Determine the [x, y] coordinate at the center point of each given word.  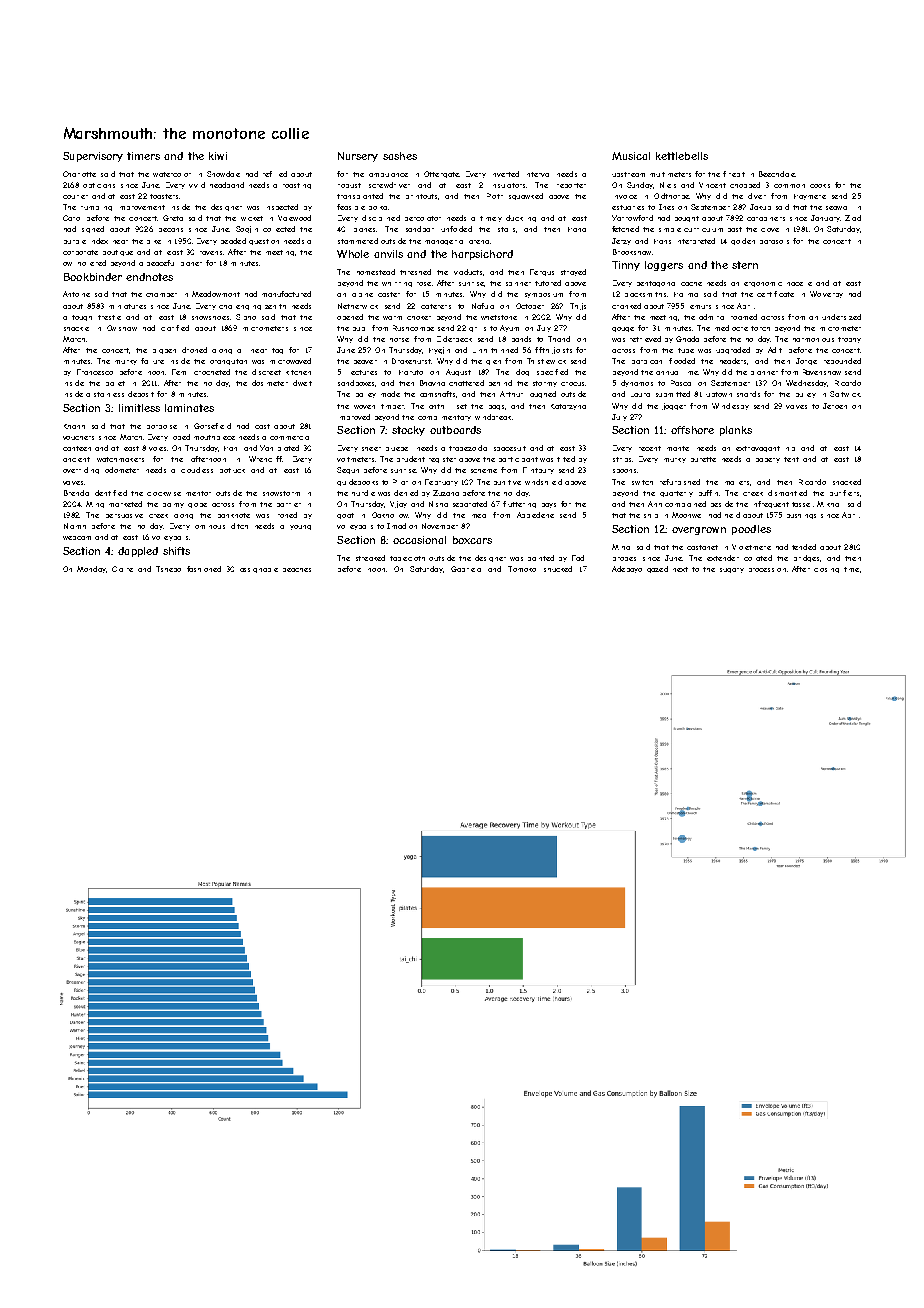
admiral [711, 317]
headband [227, 185]
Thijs [578, 306]
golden [743, 241]
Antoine [76, 294]
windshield [543, 482]
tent [791, 459]
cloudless [197, 470]
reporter [571, 185]
